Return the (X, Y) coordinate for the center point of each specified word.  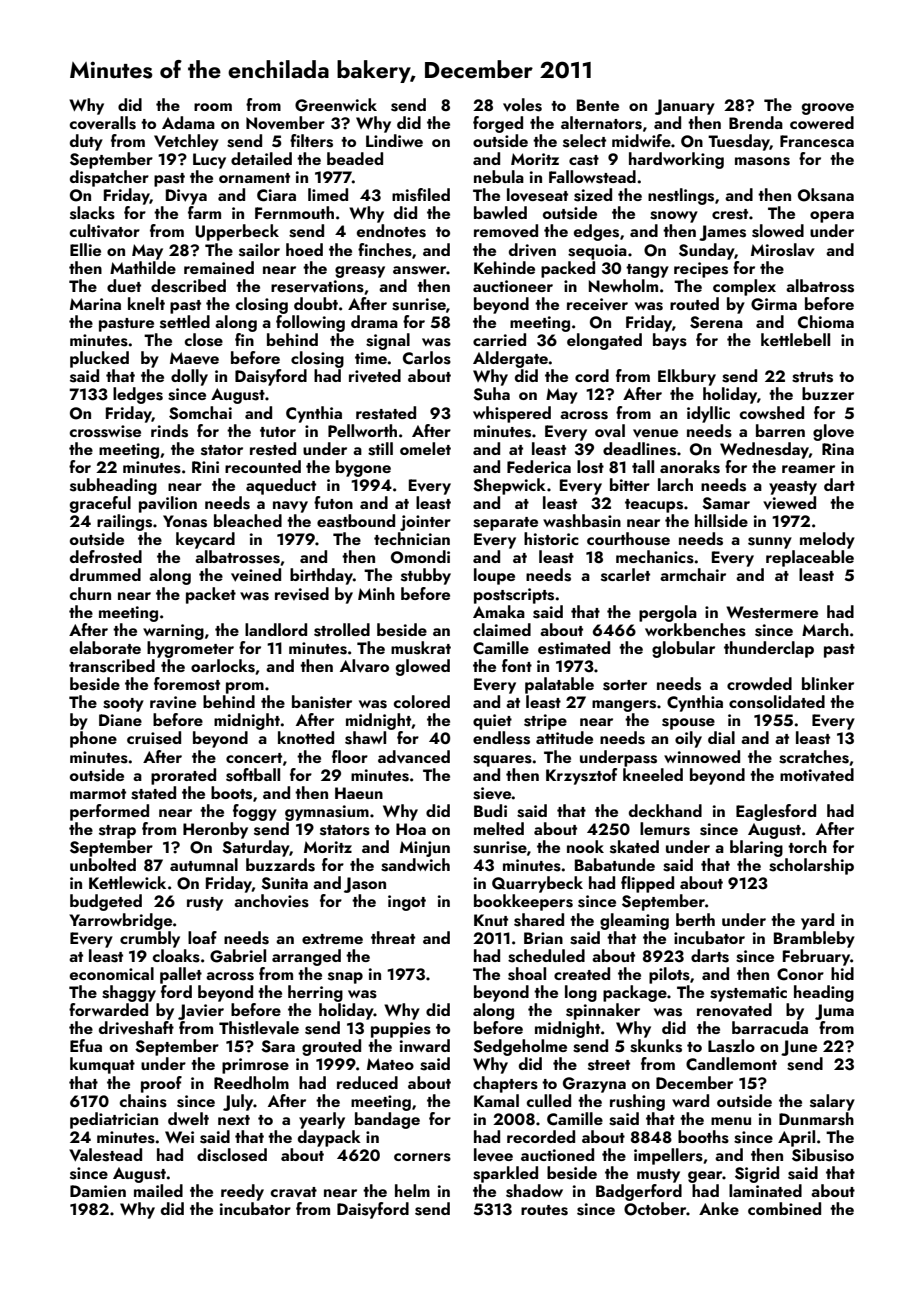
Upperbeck (237, 232)
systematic (748, 994)
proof (161, 1084)
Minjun (425, 849)
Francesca (817, 141)
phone (93, 739)
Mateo (390, 1064)
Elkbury (687, 377)
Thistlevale (259, 1028)
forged (498, 124)
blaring (756, 848)
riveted (375, 376)
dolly (189, 377)
